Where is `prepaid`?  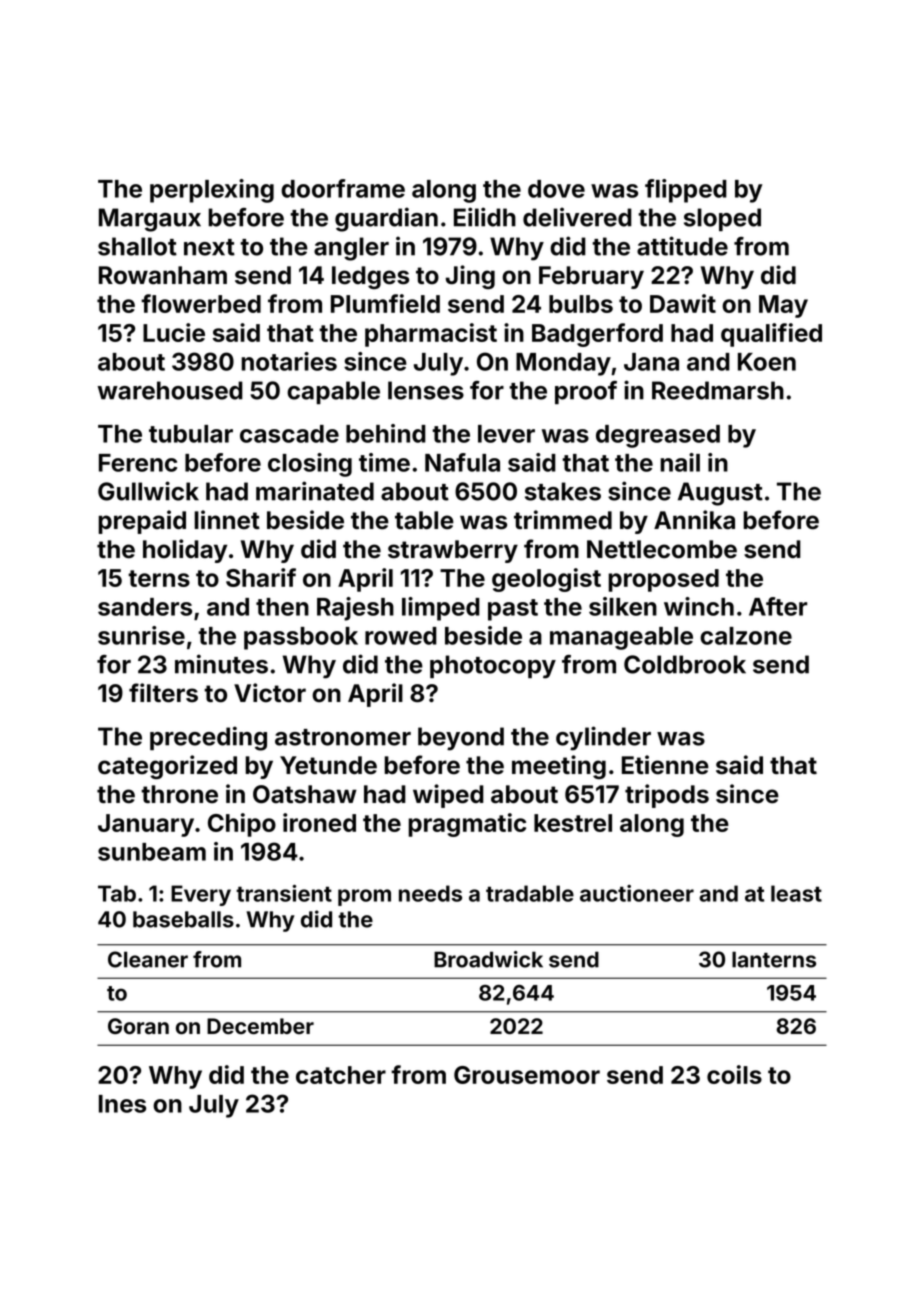
prepaid is located at coordinates (142, 522).
